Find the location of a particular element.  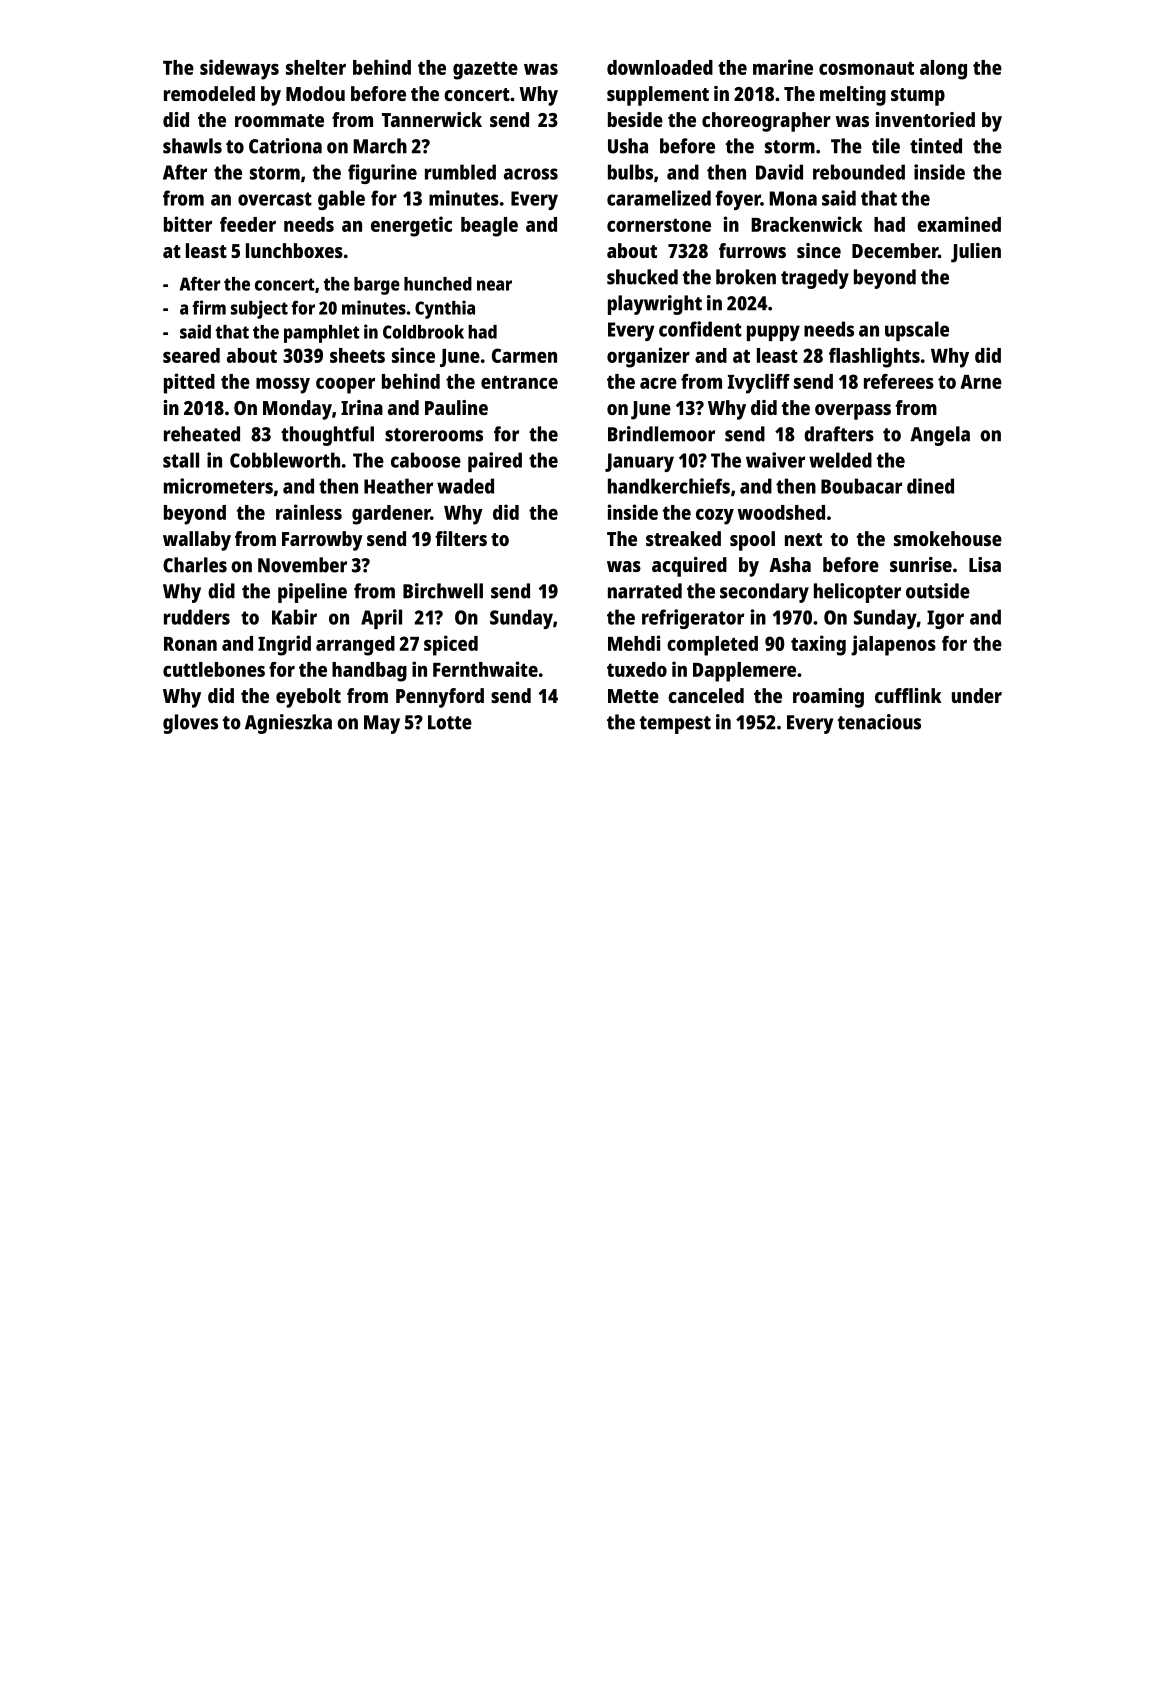

Arne is located at coordinates (981, 382).
